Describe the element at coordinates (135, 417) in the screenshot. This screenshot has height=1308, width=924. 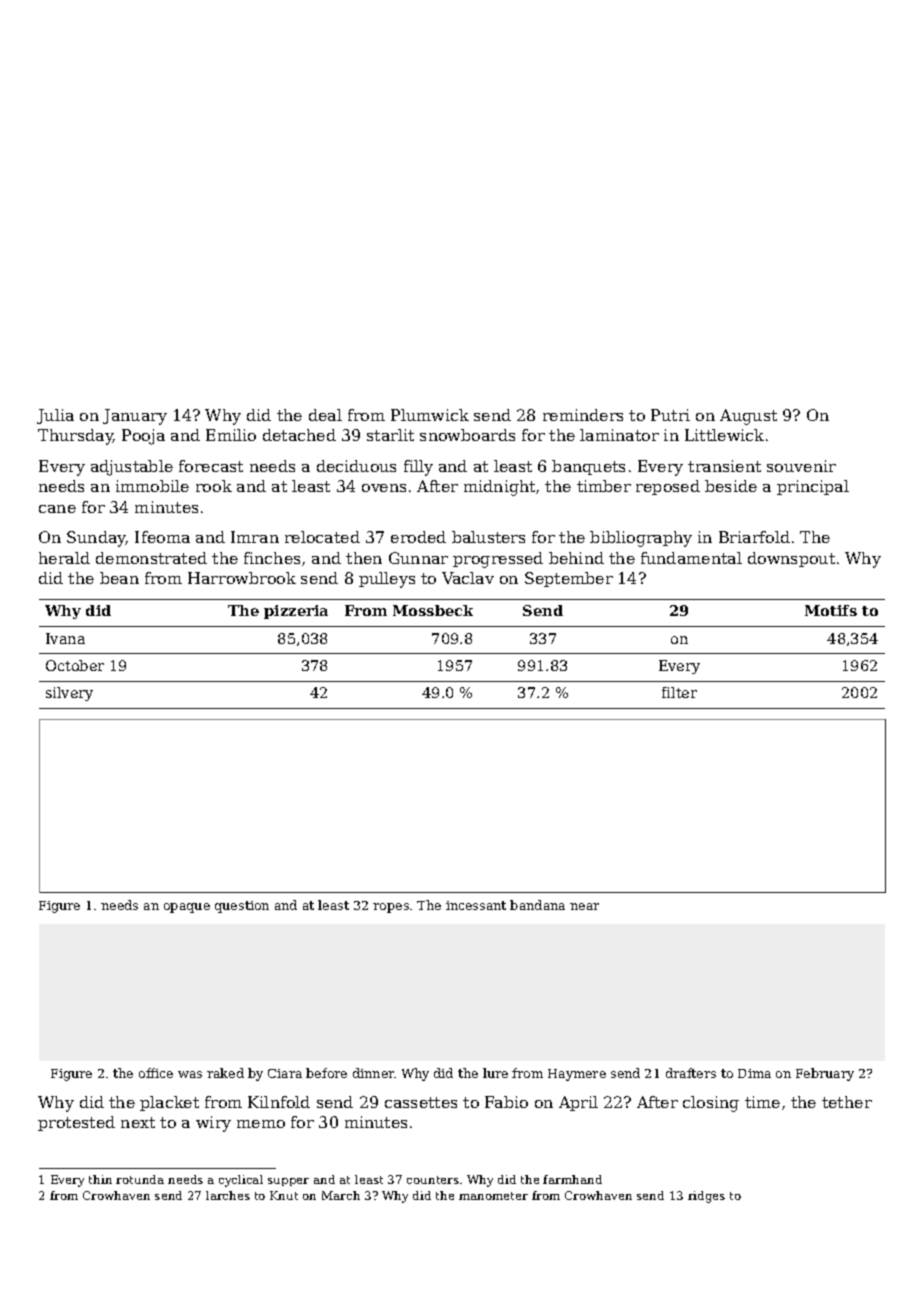
I see `January` at that location.
